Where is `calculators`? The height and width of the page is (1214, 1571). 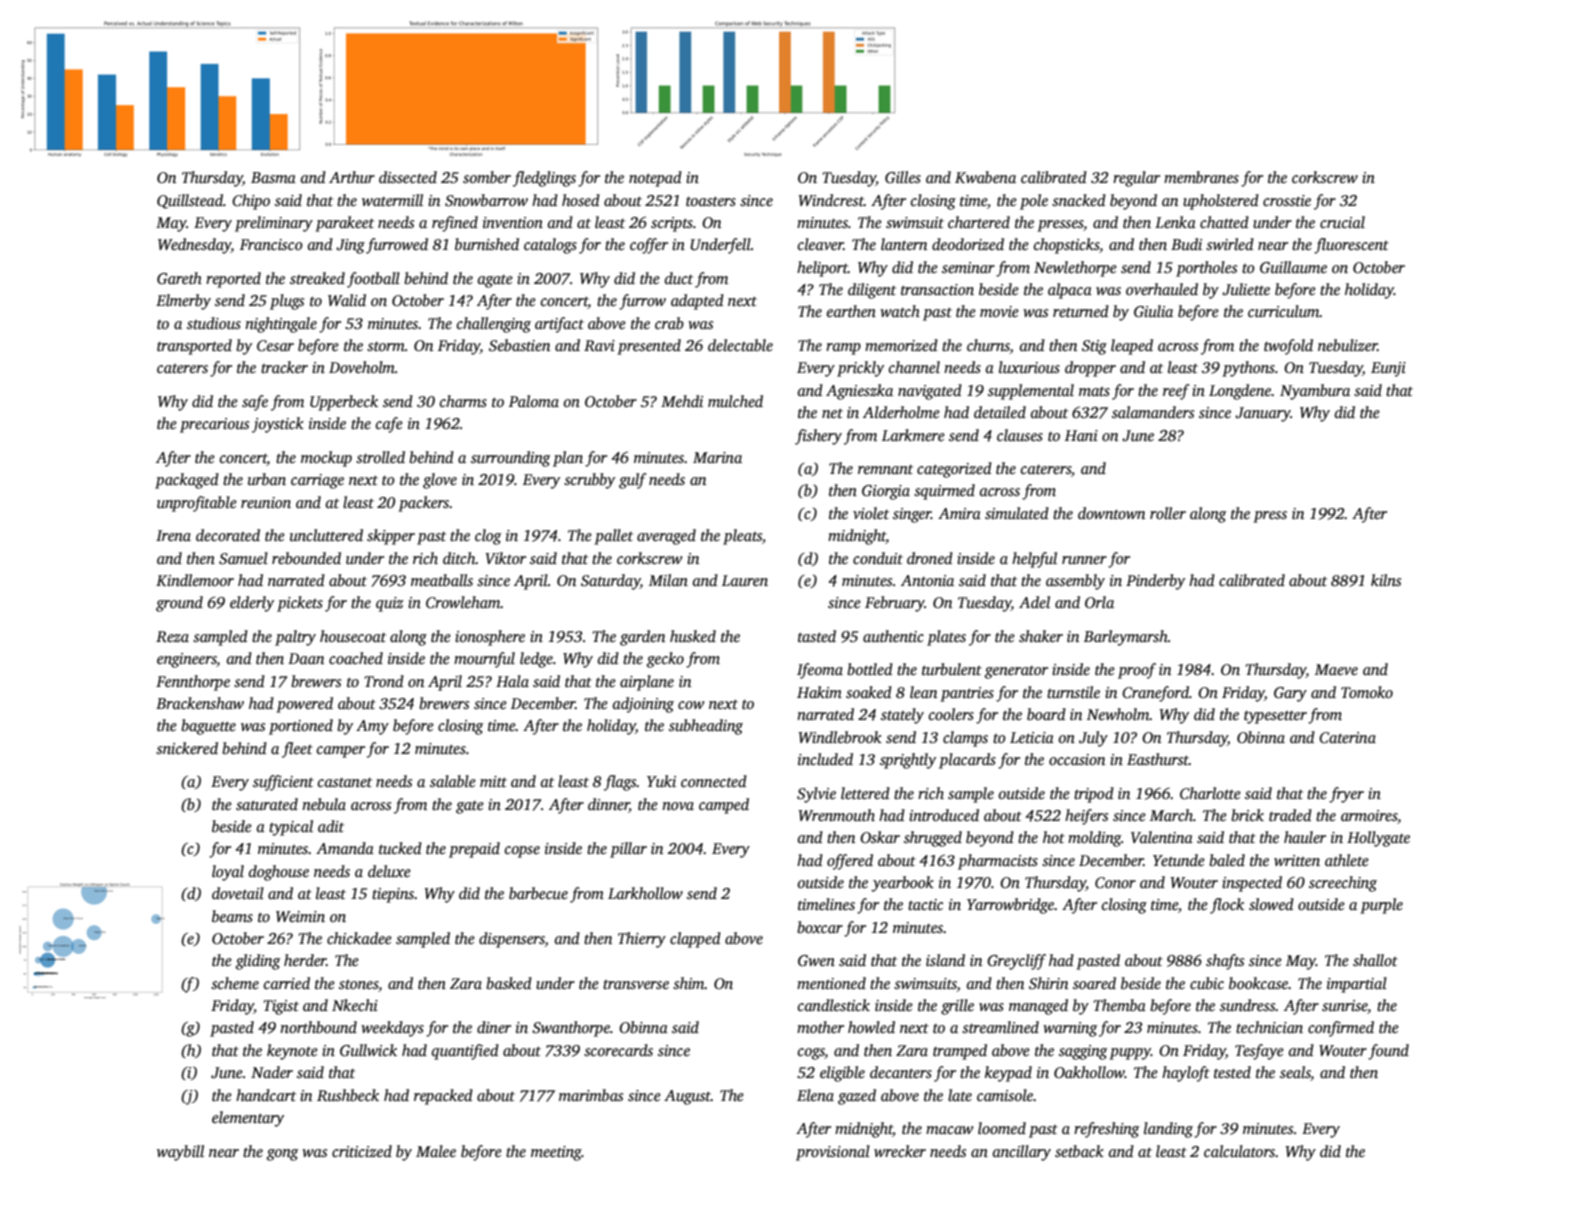
calculators is located at coordinates (1239, 1151).
